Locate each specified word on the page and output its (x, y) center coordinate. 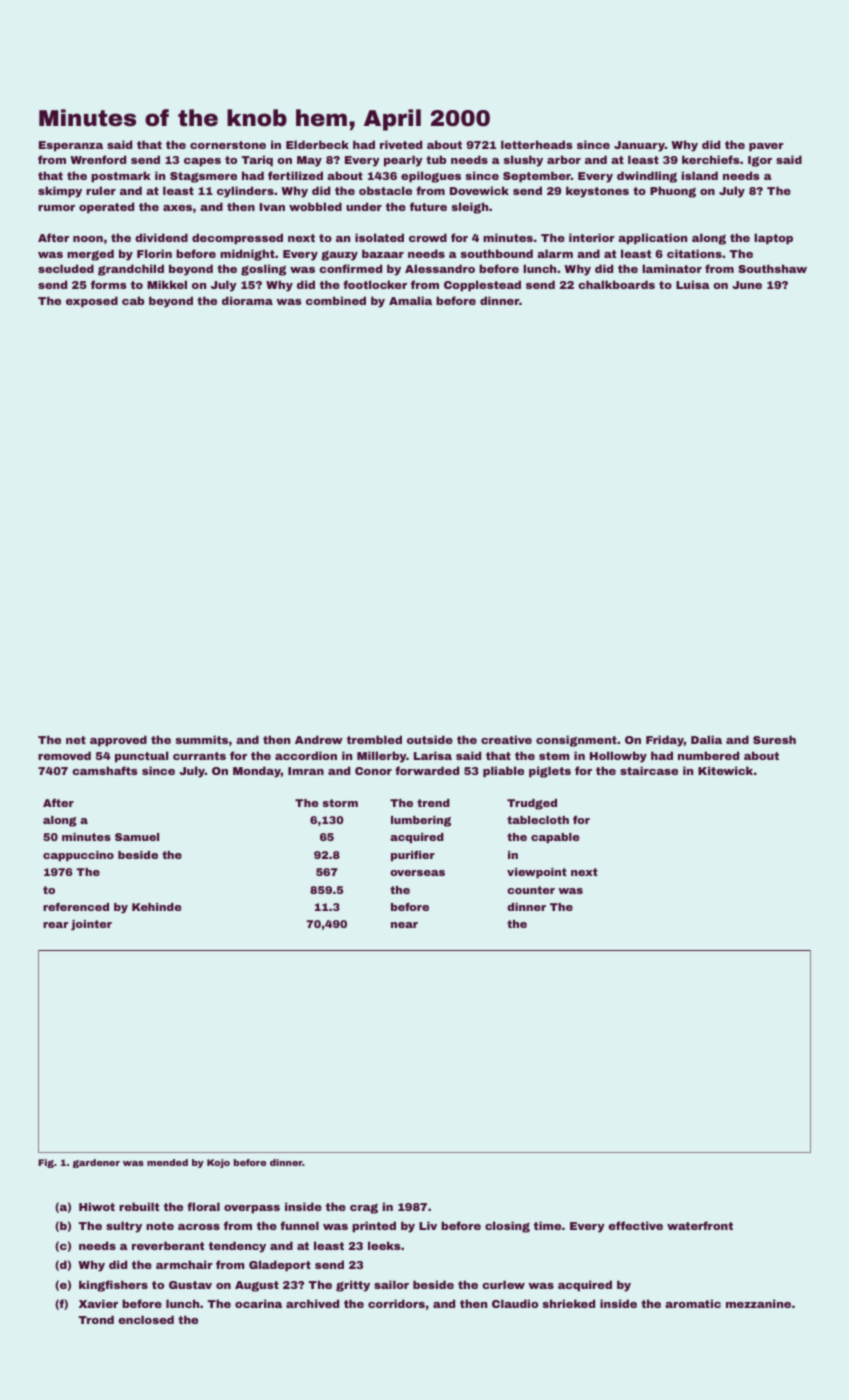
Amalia (410, 300)
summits (201, 739)
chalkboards (616, 284)
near (404, 925)
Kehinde (156, 907)
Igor (760, 161)
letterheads (536, 144)
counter (531, 890)
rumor (56, 208)
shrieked (568, 1303)
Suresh (774, 739)
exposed (92, 302)
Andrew (319, 739)
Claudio (515, 1303)
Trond (96, 1319)
